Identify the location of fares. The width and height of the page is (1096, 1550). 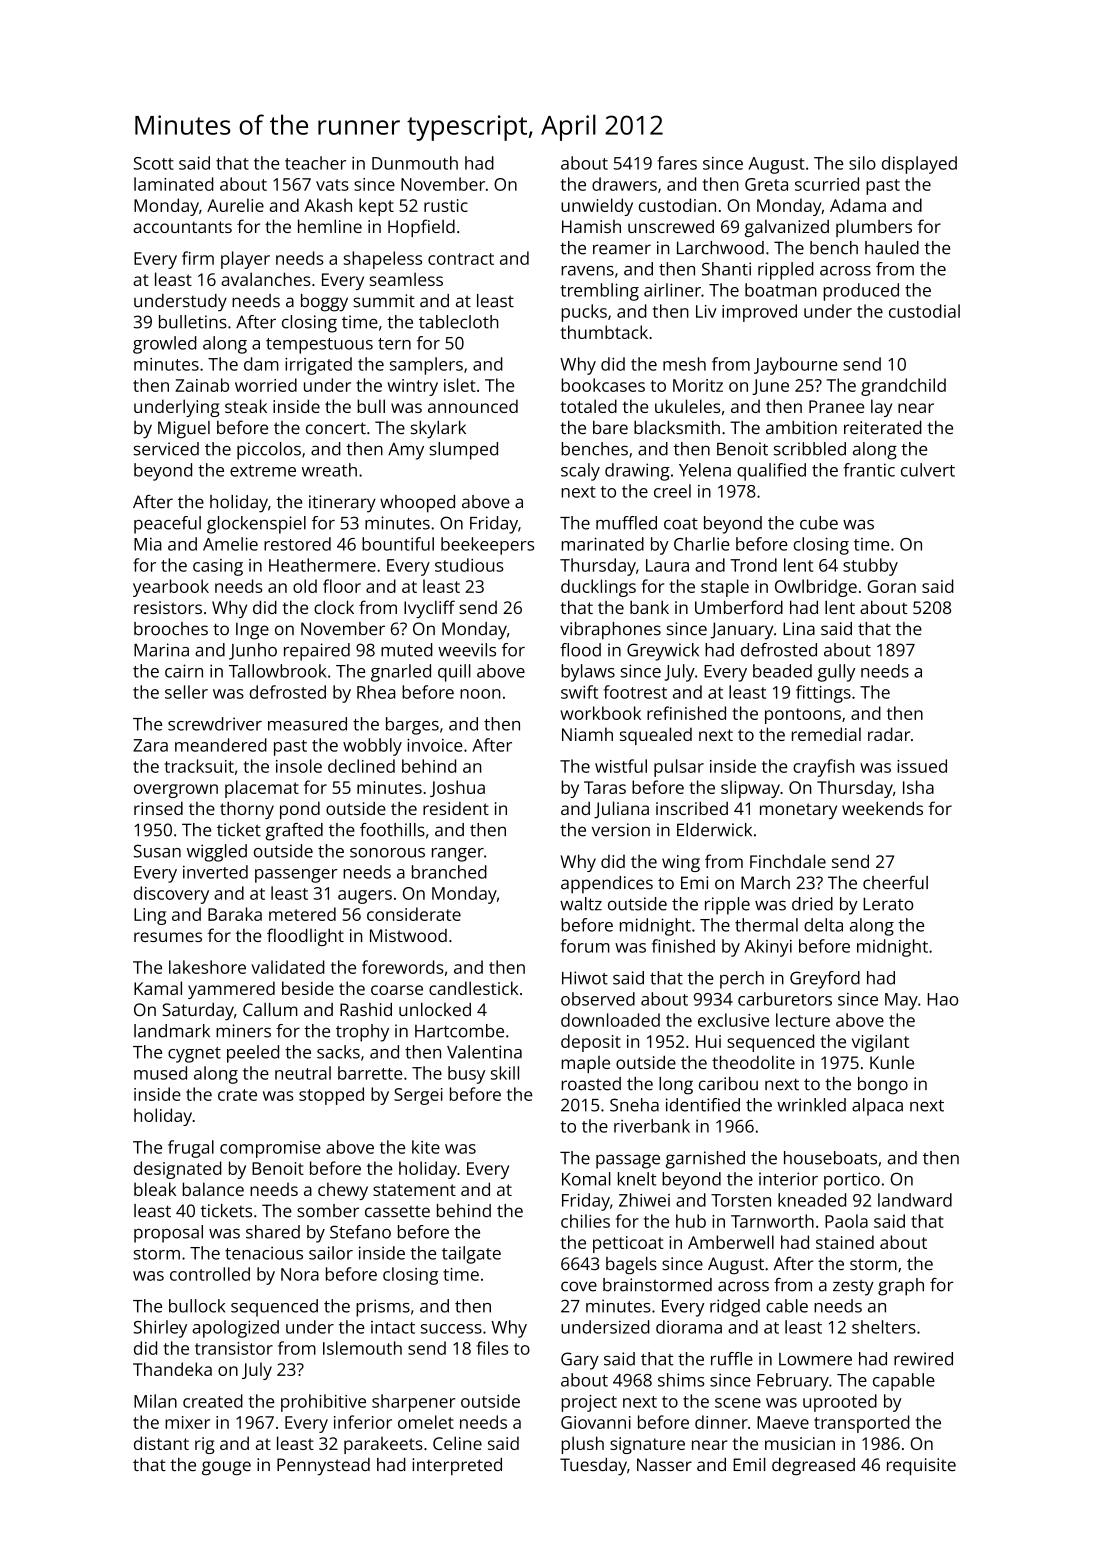
(677, 163).
